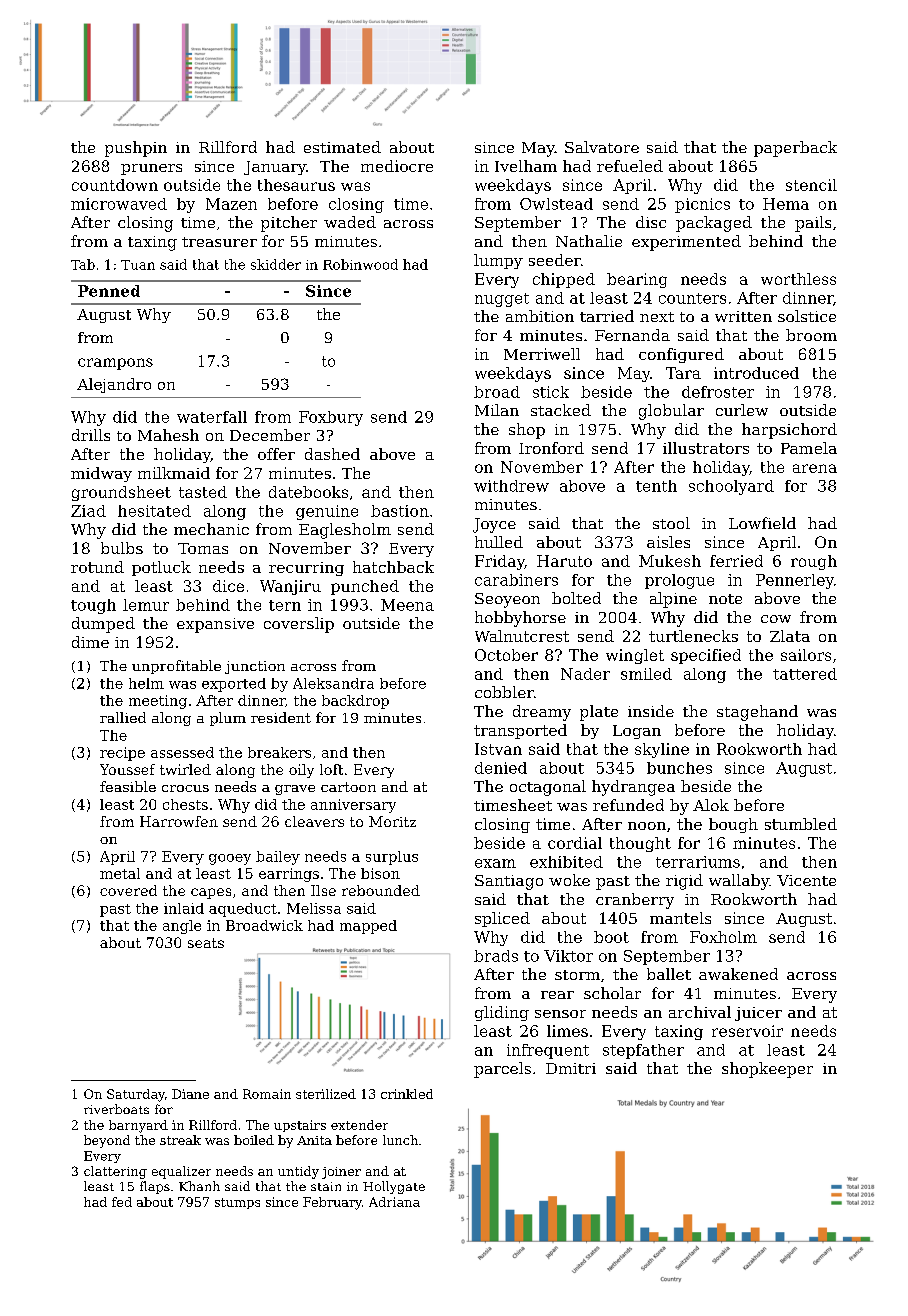 The image size is (908, 1316). What do you see at coordinates (237, 1203) in the screenshot?
I see `stumps` at bounding box center [237, 1203].
